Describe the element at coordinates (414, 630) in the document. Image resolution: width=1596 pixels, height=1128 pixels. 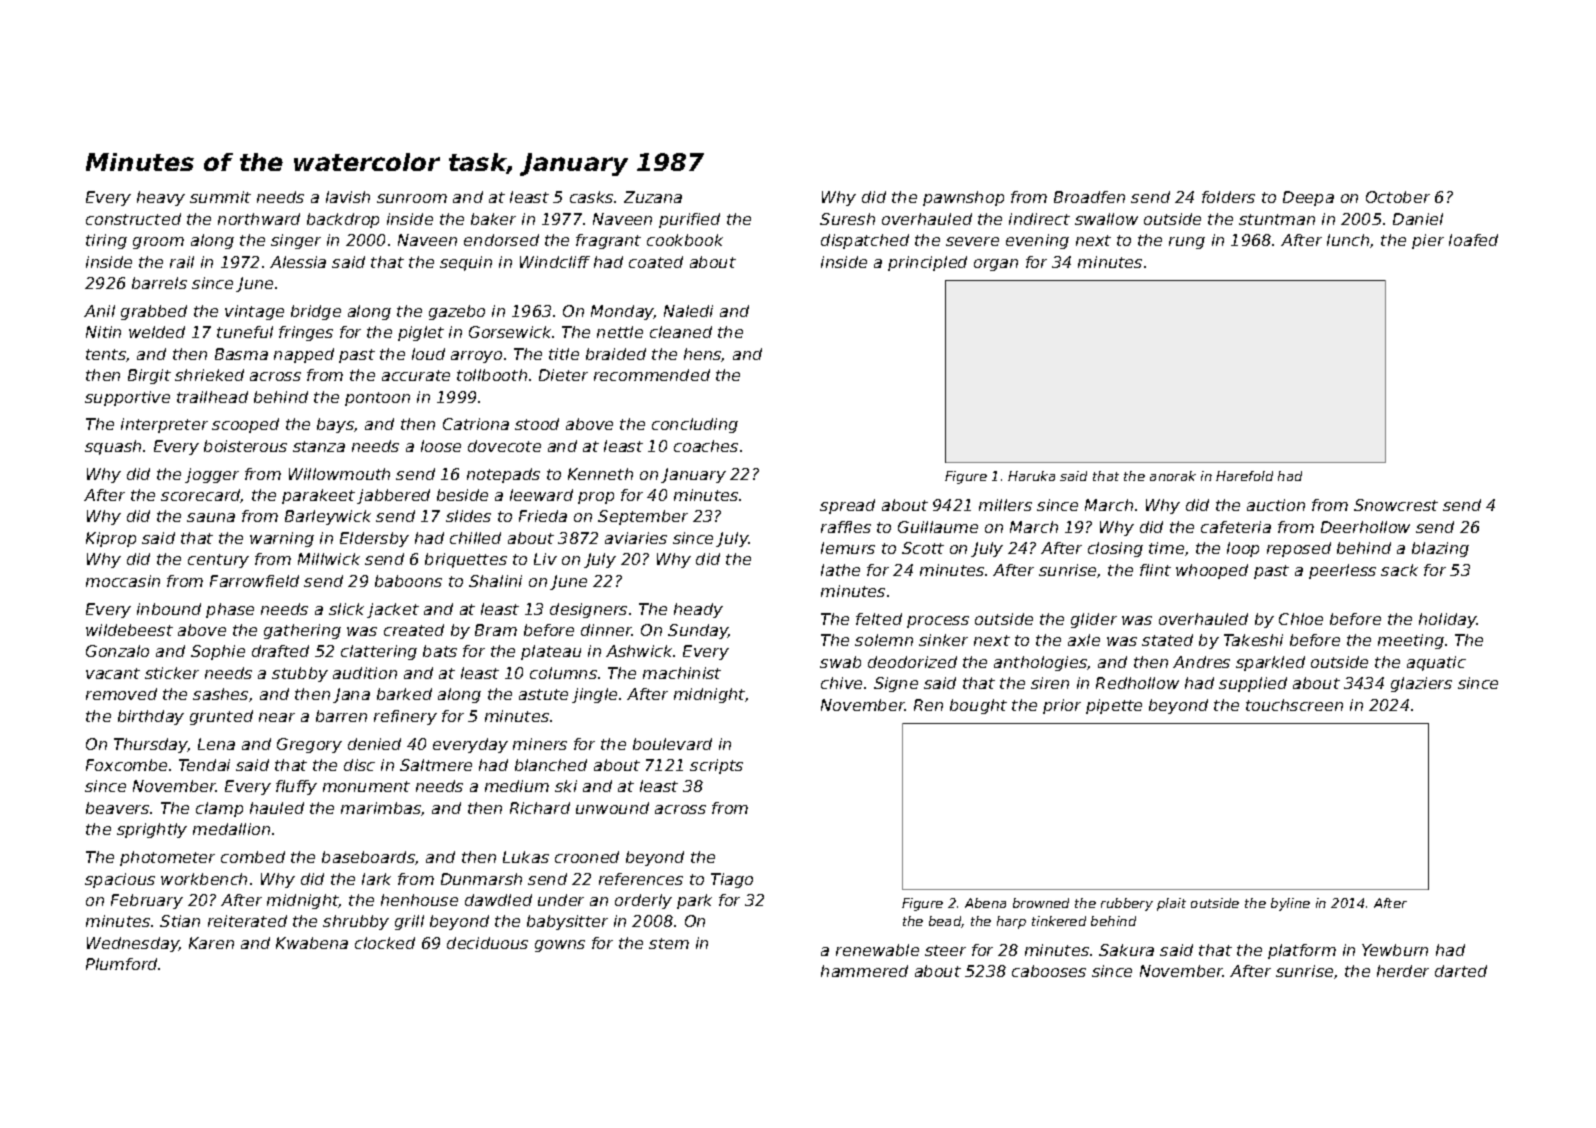
I see `created` at that location.
